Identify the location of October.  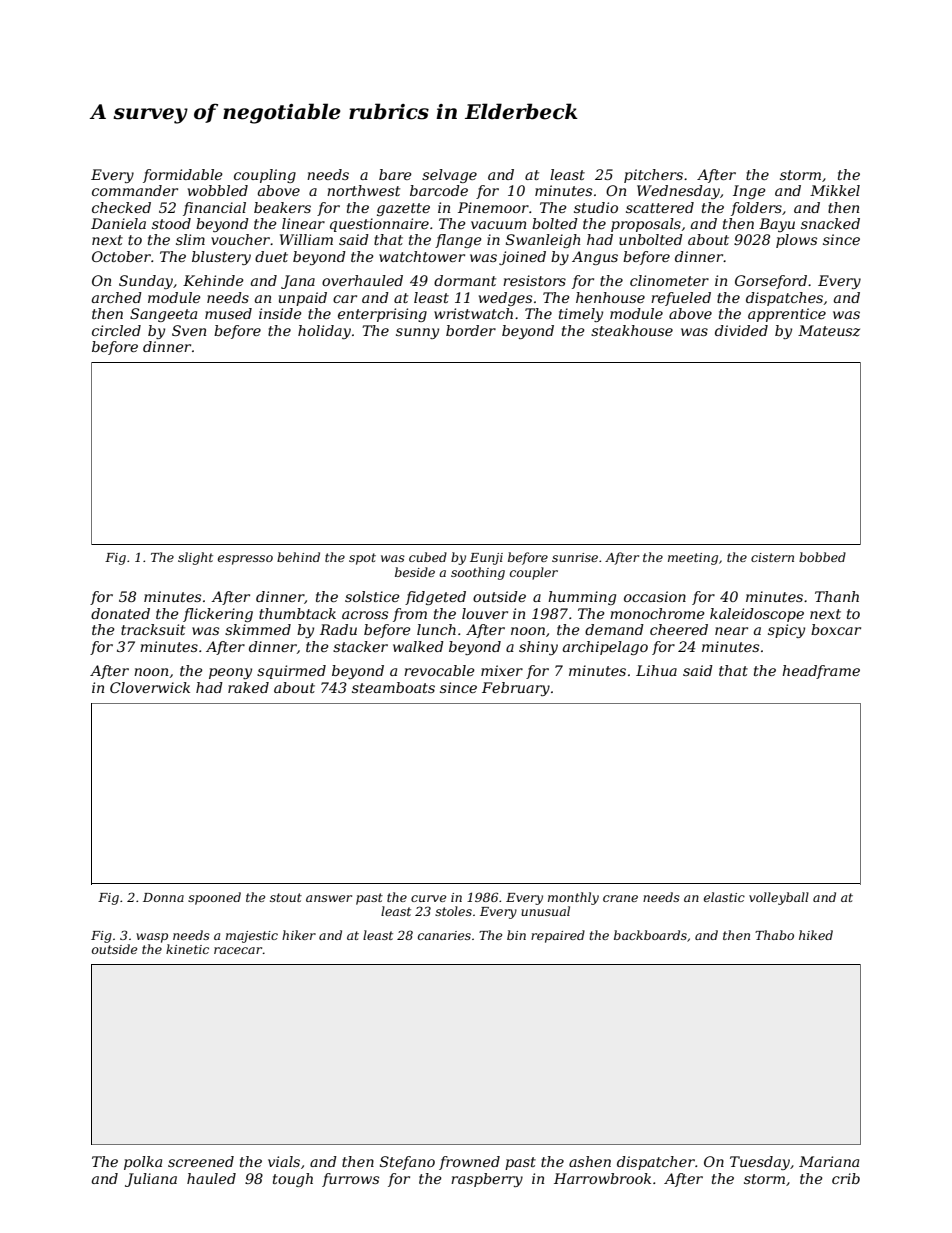
(121, 256).
